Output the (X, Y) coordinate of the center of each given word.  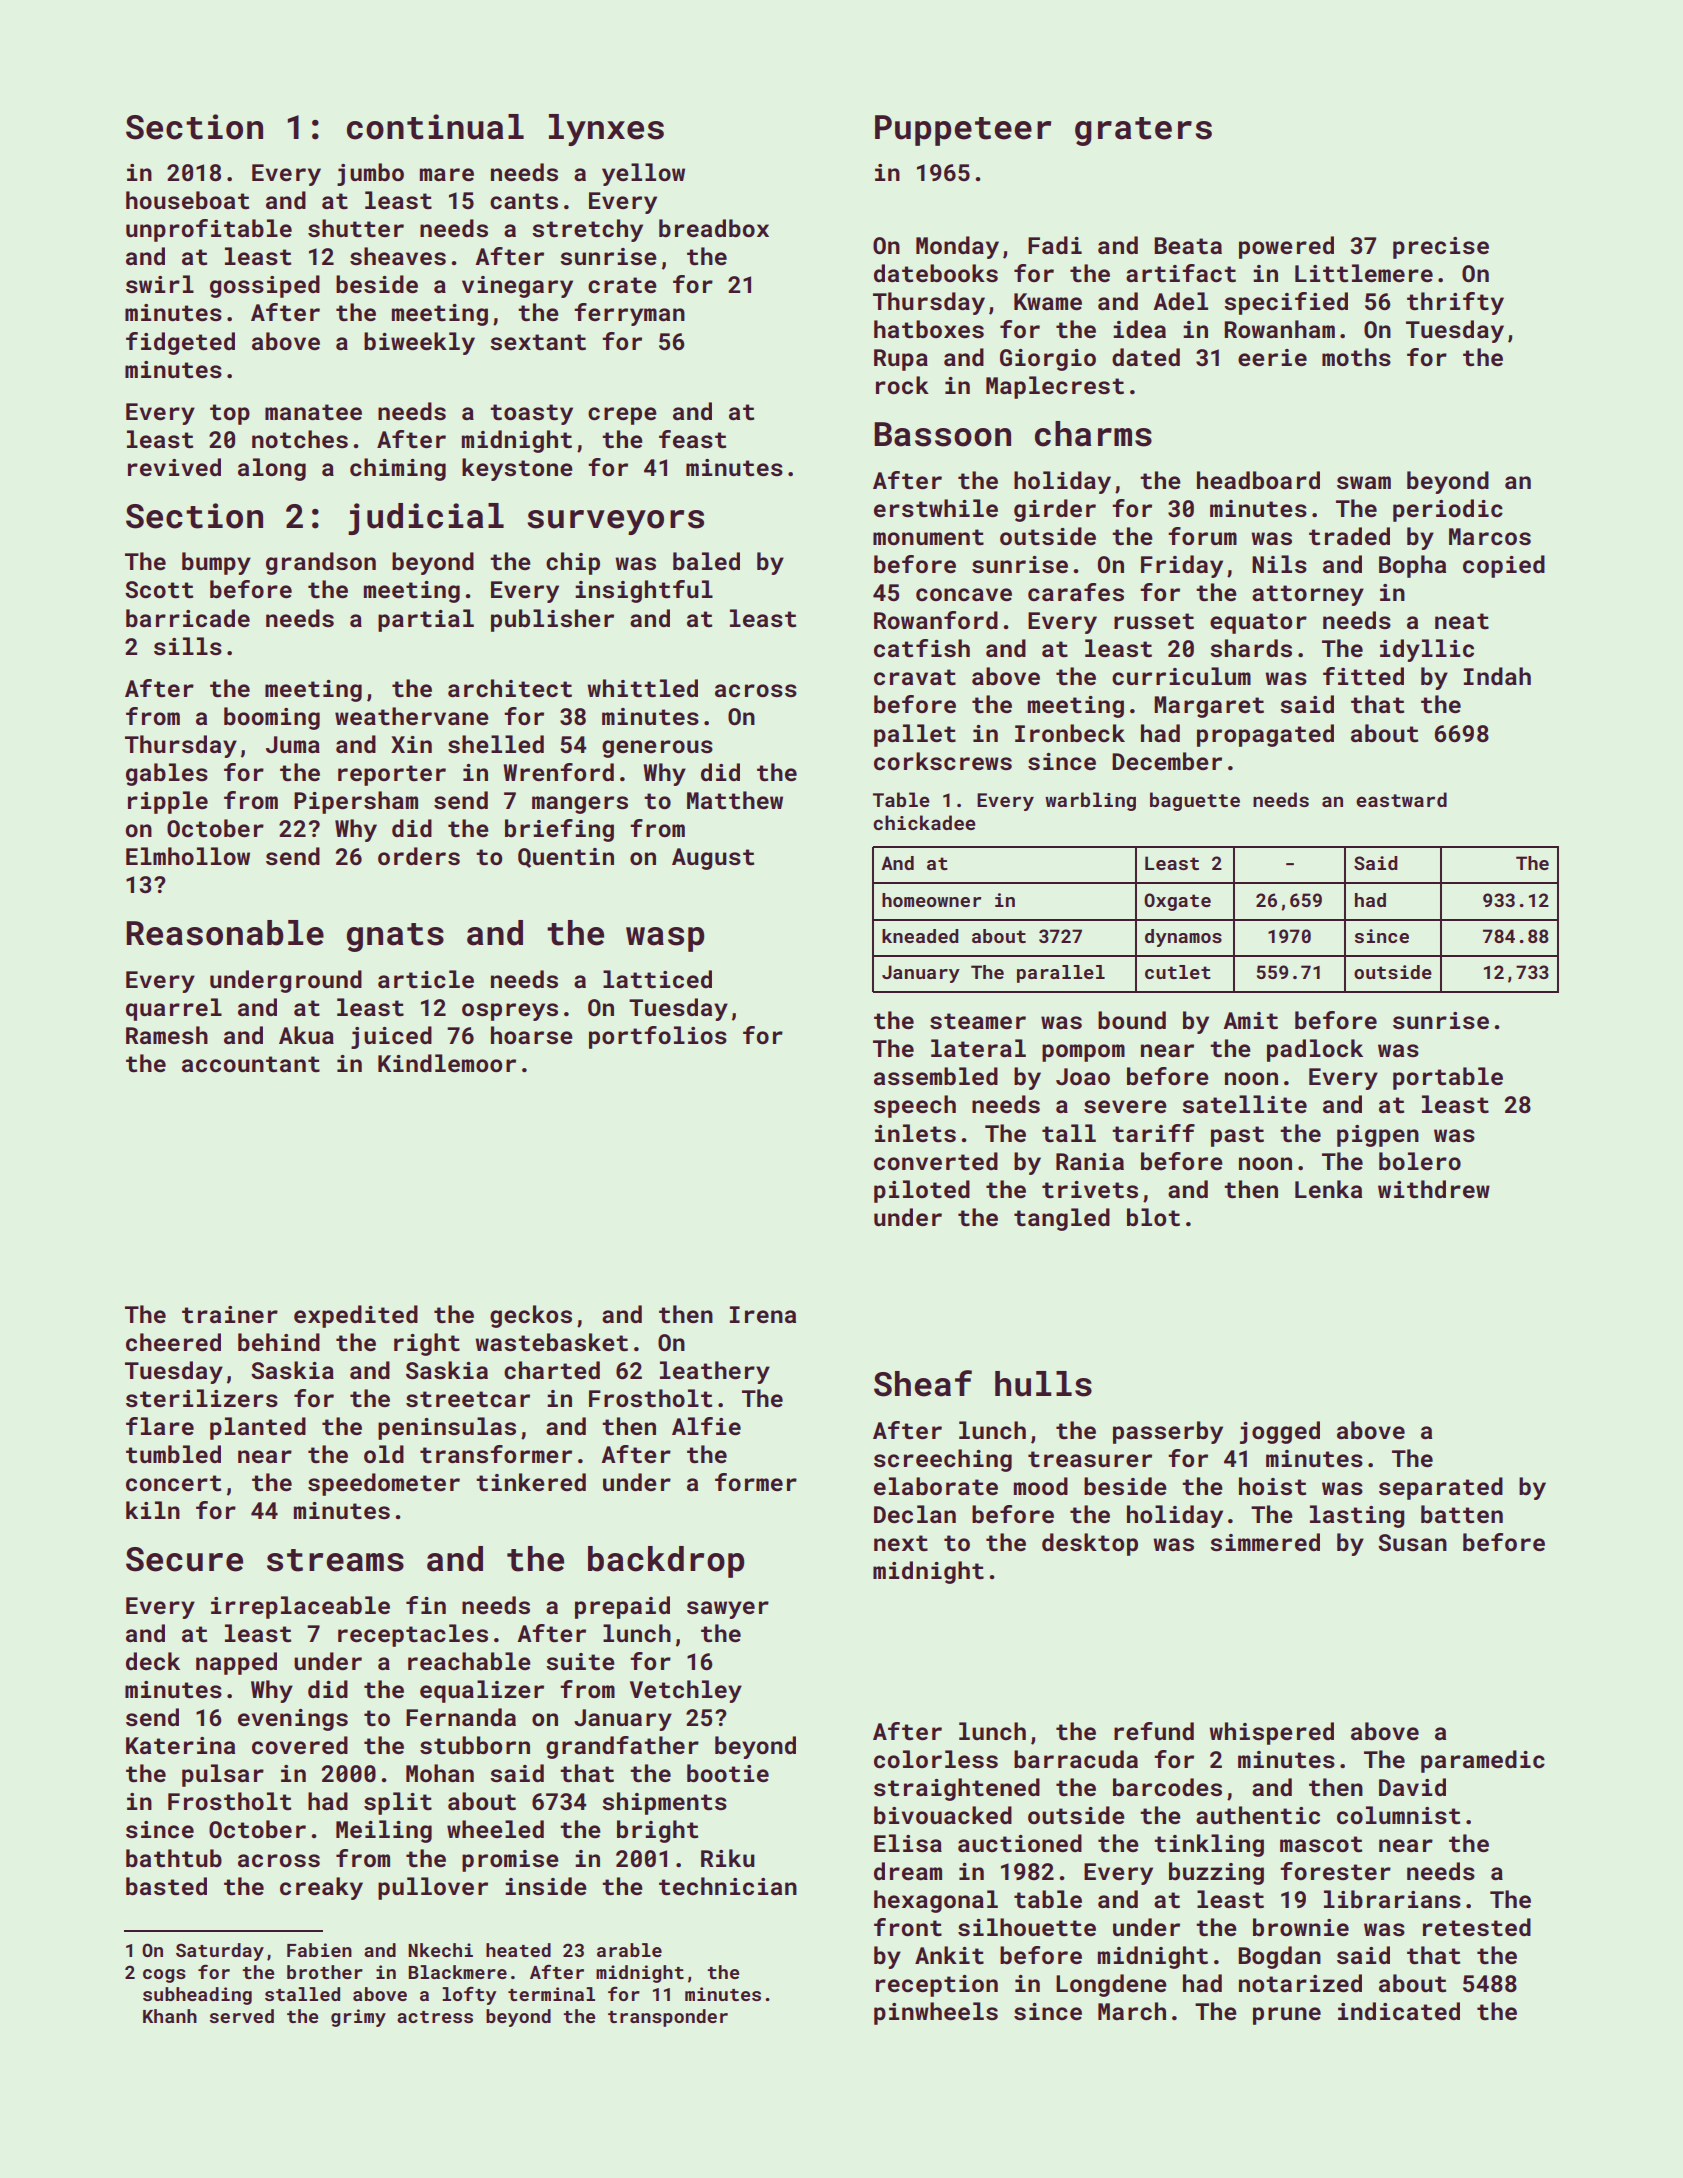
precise (1441, 248)
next (901, 1543)
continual (435, 127)
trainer (230, 1315)
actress (435, 2017)
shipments (664, 1803)
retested (1477, 1927)
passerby (1168, 1432)
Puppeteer (963, 130)
